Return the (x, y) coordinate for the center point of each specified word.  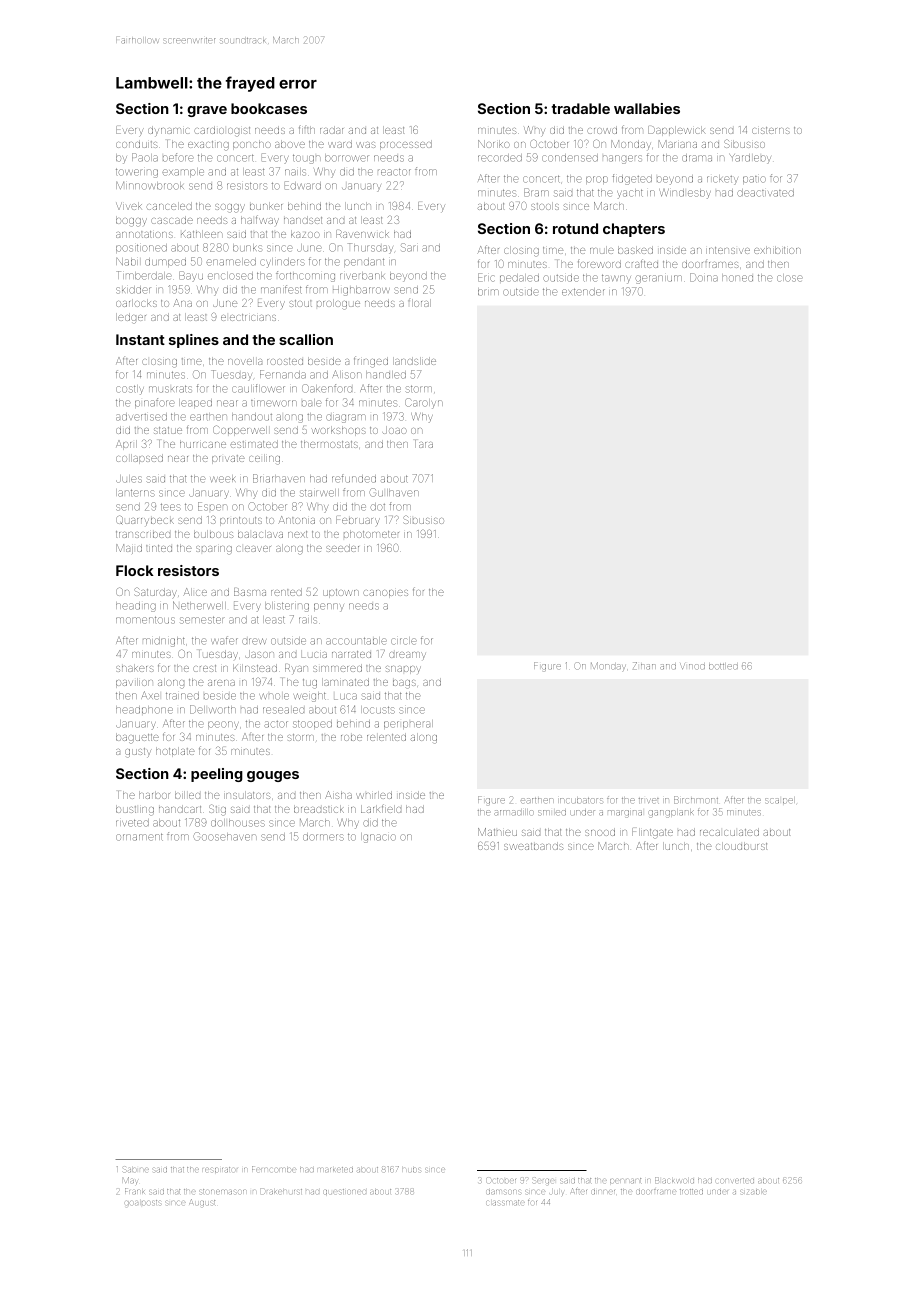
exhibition (777, 250)
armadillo (513, 813)
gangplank (671, 814)
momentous (145, 620)
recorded (500, 158)
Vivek (129, 206)
